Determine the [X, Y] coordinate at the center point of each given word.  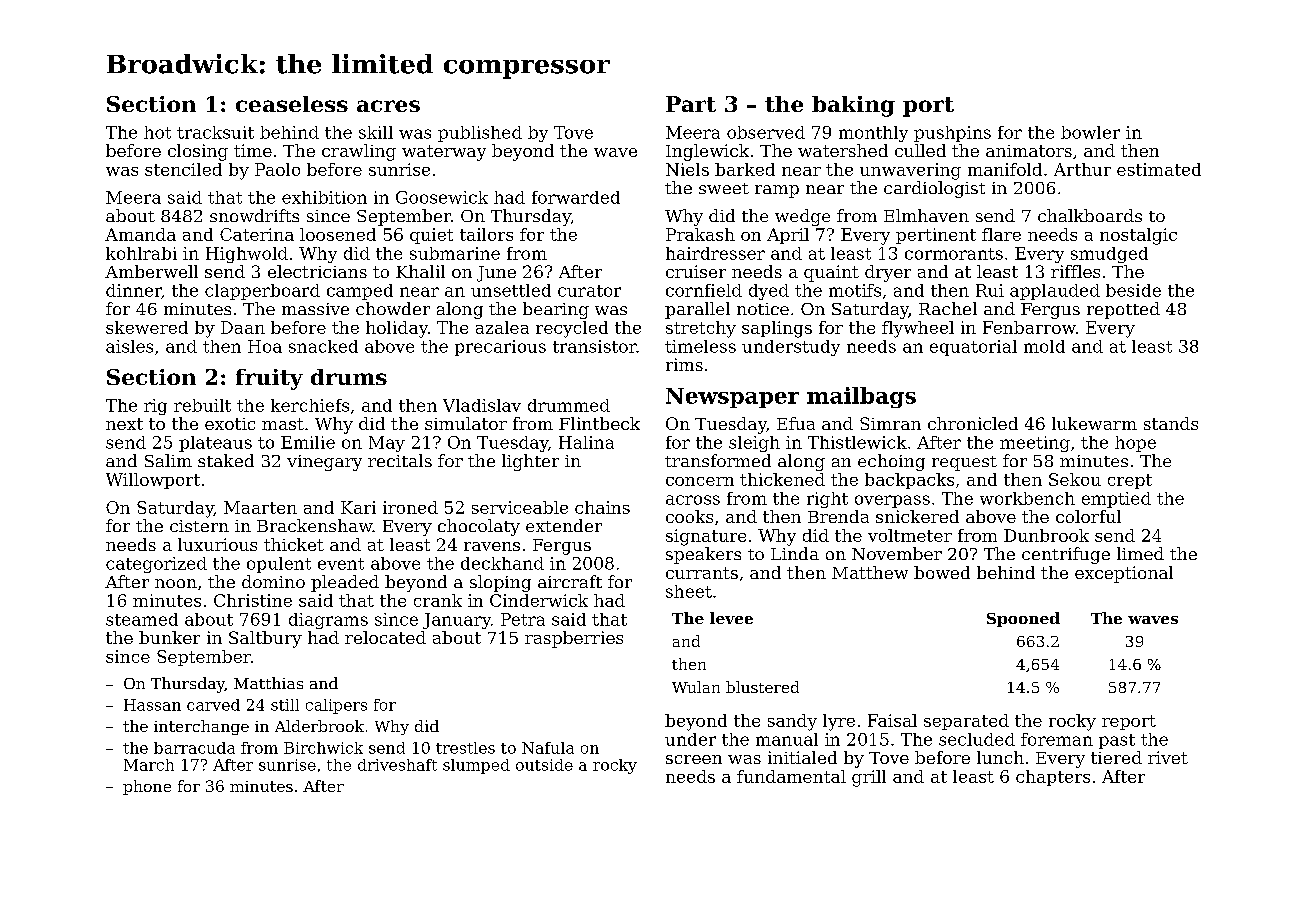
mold [1044, 346]
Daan [243, 327]
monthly [873, 134]
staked [226, 460]
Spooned [1023, 619]
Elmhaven [926, 215]
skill [376, 132]
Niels [687, 169]
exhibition [324, 197]
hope [1135, 444]
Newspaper [732, 398]
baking [853, 106]
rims [684, 364]
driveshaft [397, 765]
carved [213, 705]
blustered [762, 687]
